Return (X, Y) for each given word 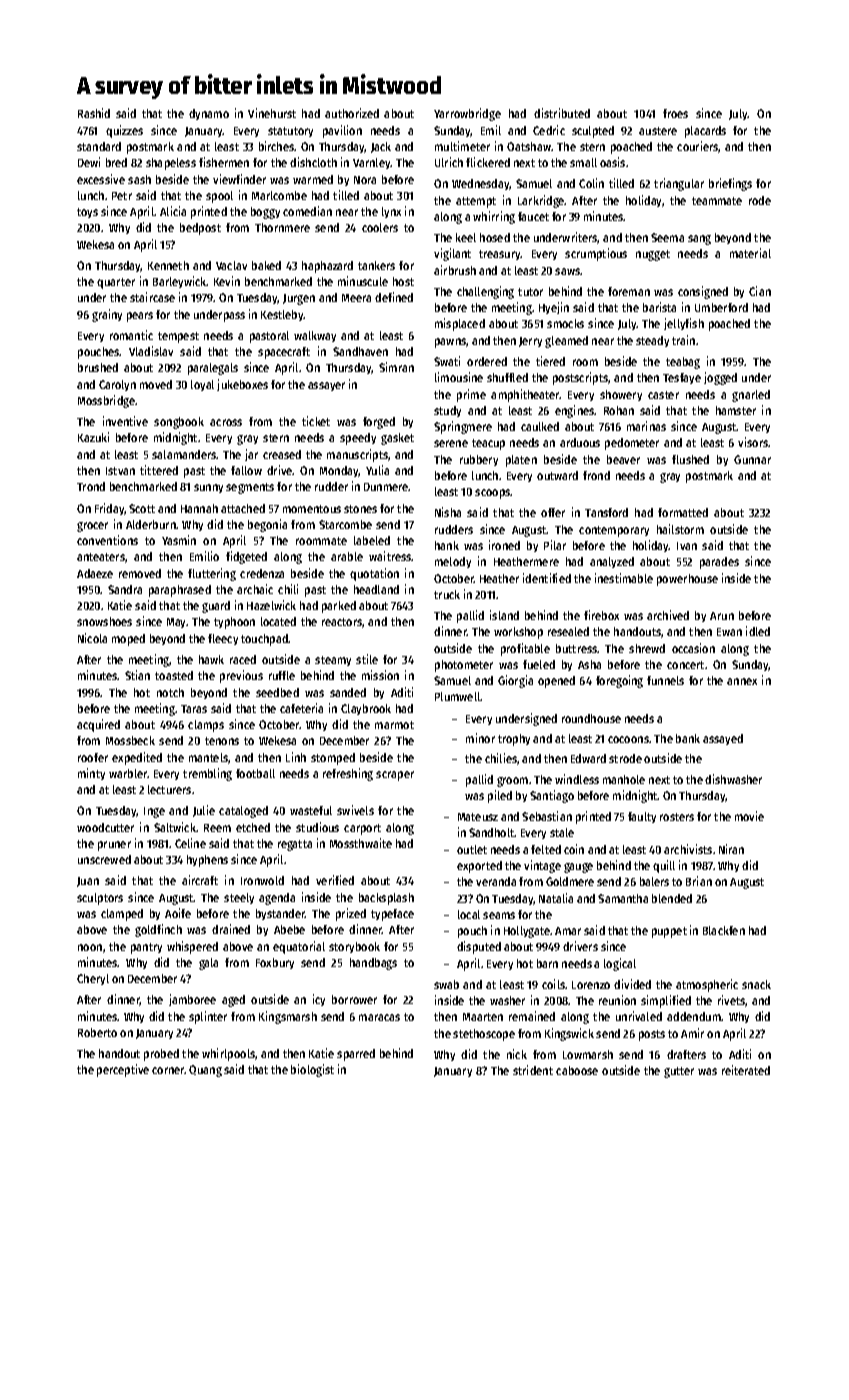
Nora (365, 180)
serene (451, 443)
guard (216, 607)
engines (575, 411)
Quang (205, 1071)
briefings (730, 184)
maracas (379, 1017)
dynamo (209, 114)
